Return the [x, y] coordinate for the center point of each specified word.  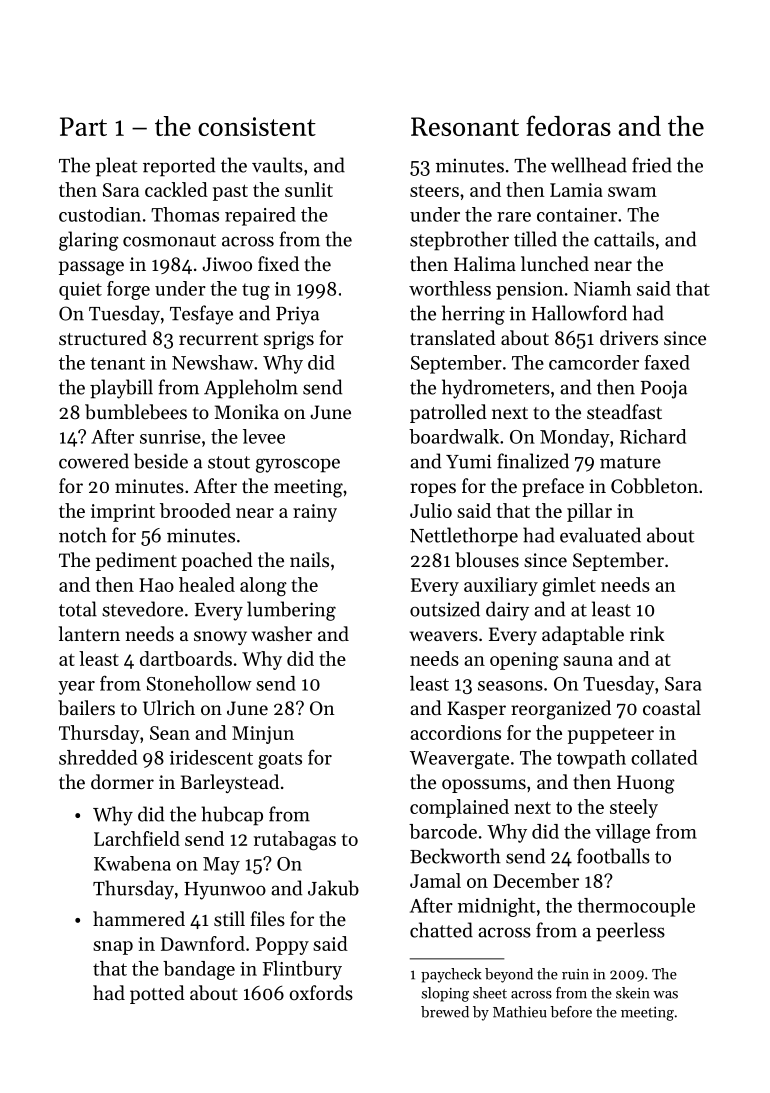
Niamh [602, 288]
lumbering [291, 611]
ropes [433, 490]
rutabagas [295, 840]
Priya [297, 315]
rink [647, 633]
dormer [122, 781]
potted [157, 994]
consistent [257, 126]
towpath [591, 759]
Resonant [465, 126]
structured [103, 337]
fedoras [568, 125]
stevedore [142, 609]
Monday [575, 438]
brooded [195, 510]
